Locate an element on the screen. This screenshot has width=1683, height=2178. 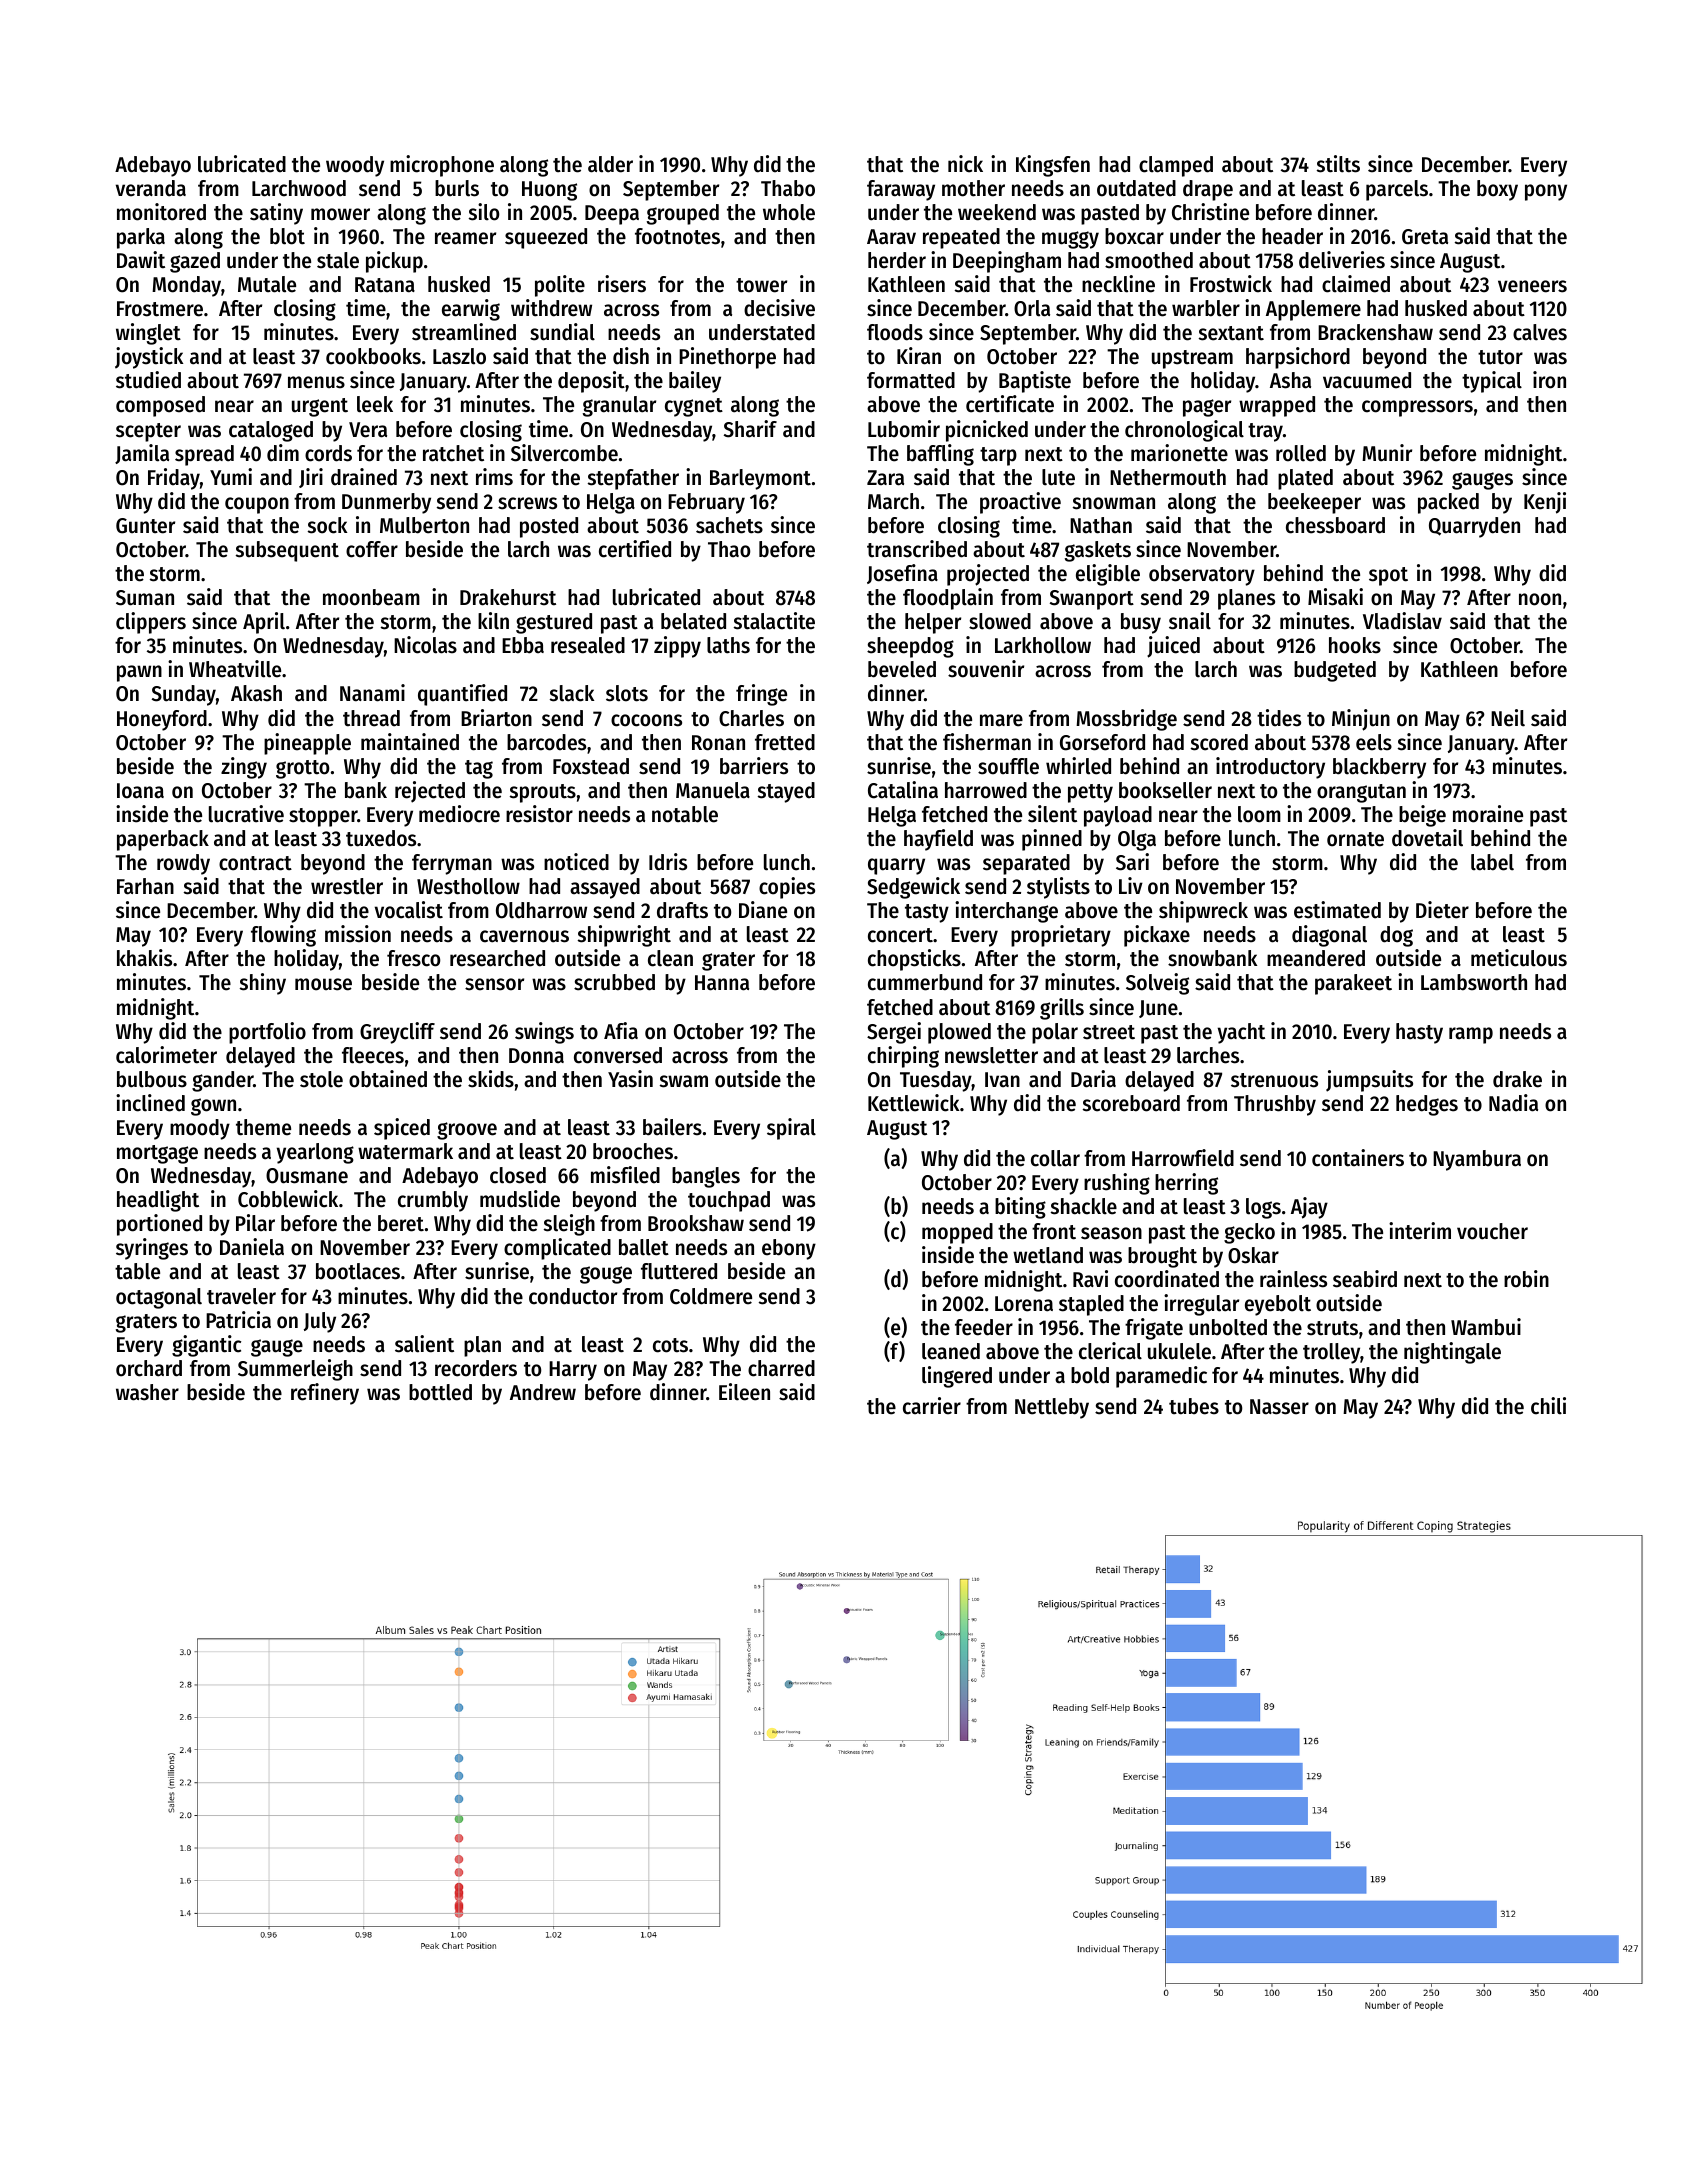
Larkhollow is located at coordinates (1043, 645).
